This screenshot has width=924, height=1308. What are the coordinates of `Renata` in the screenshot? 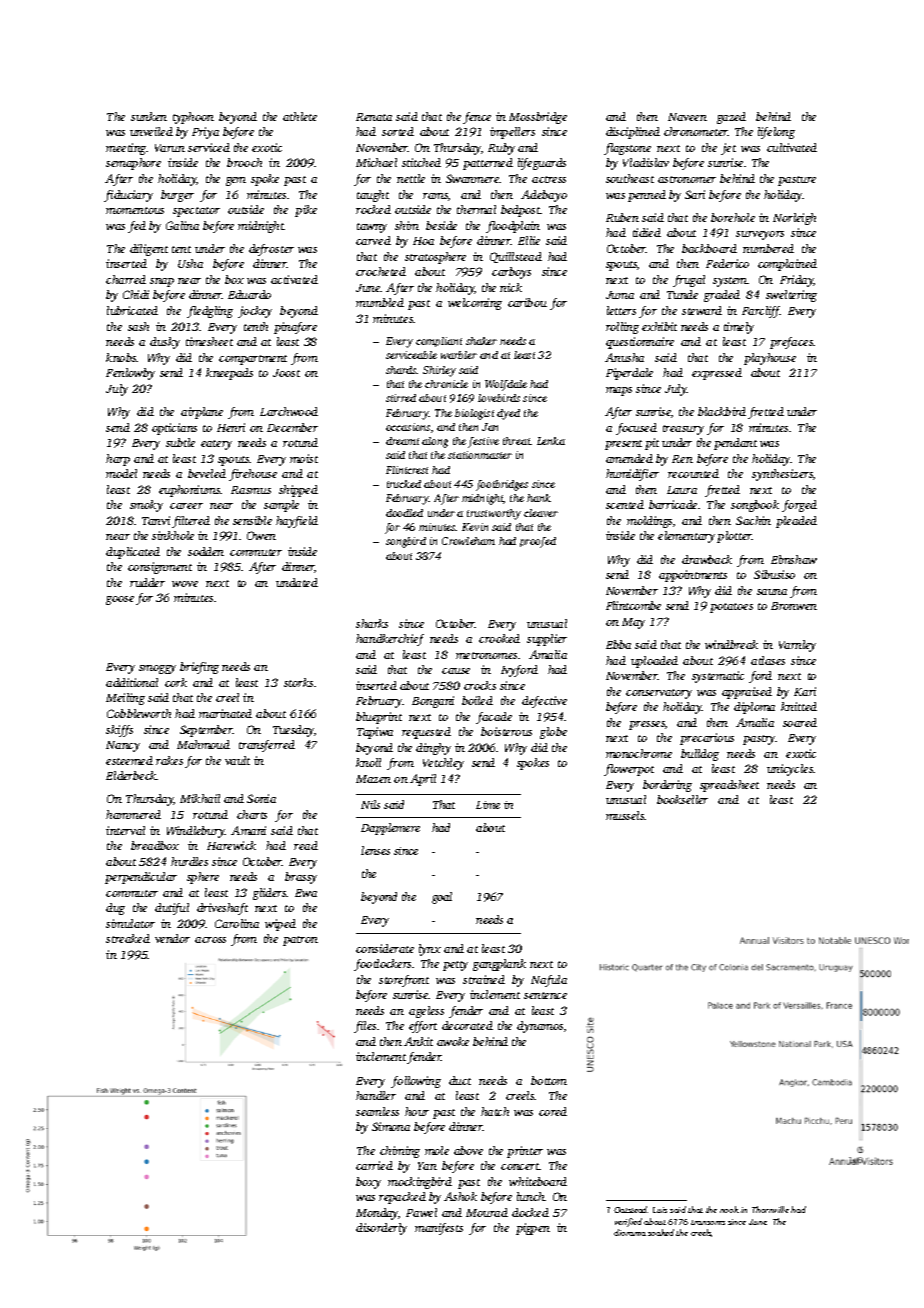 It's located at (374, 117).
